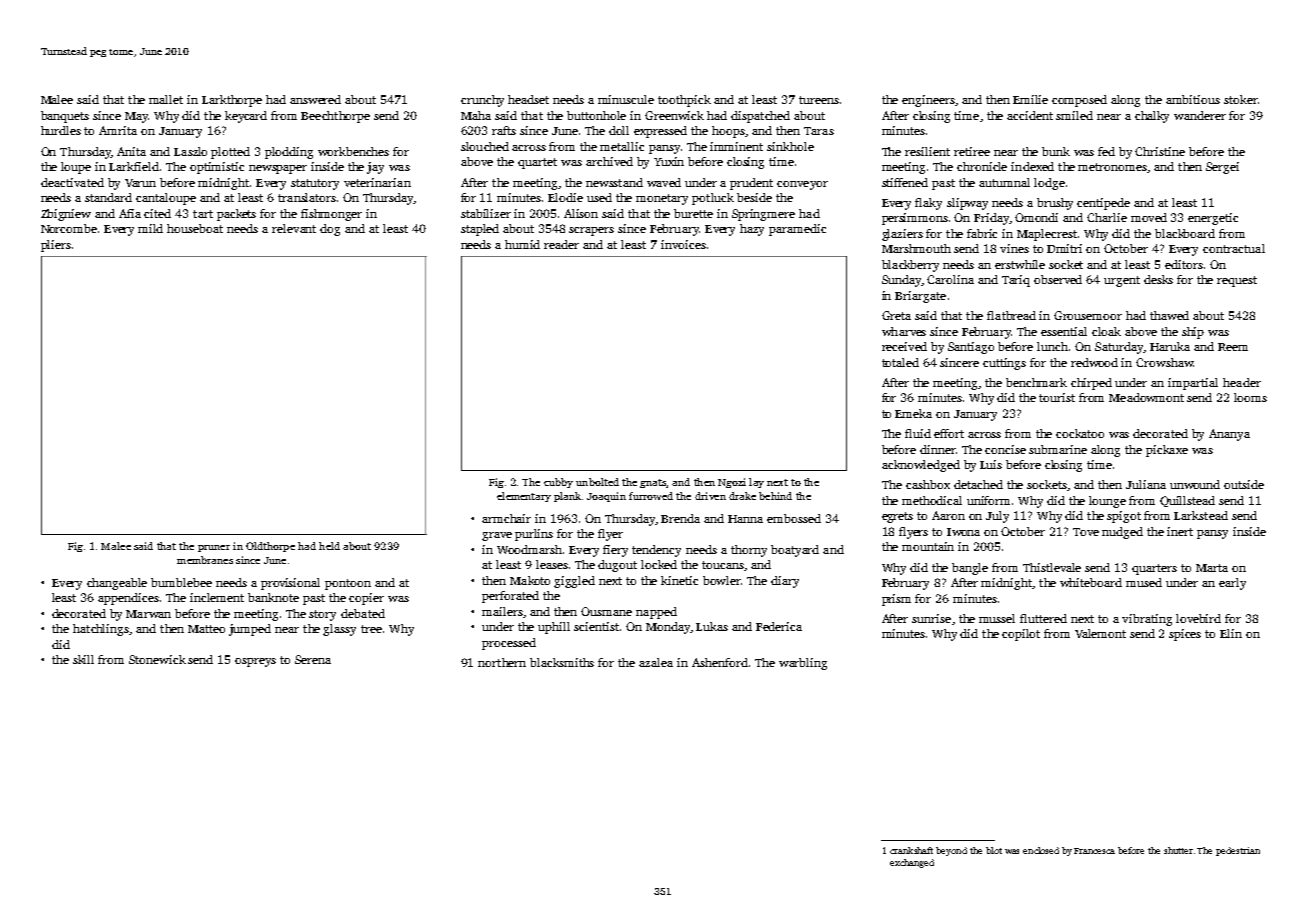 The image size is (1308, 924). What do you see at coordinates (754, 197) in the screenshot?
I see `beside` at bounding box center [754, 197].
